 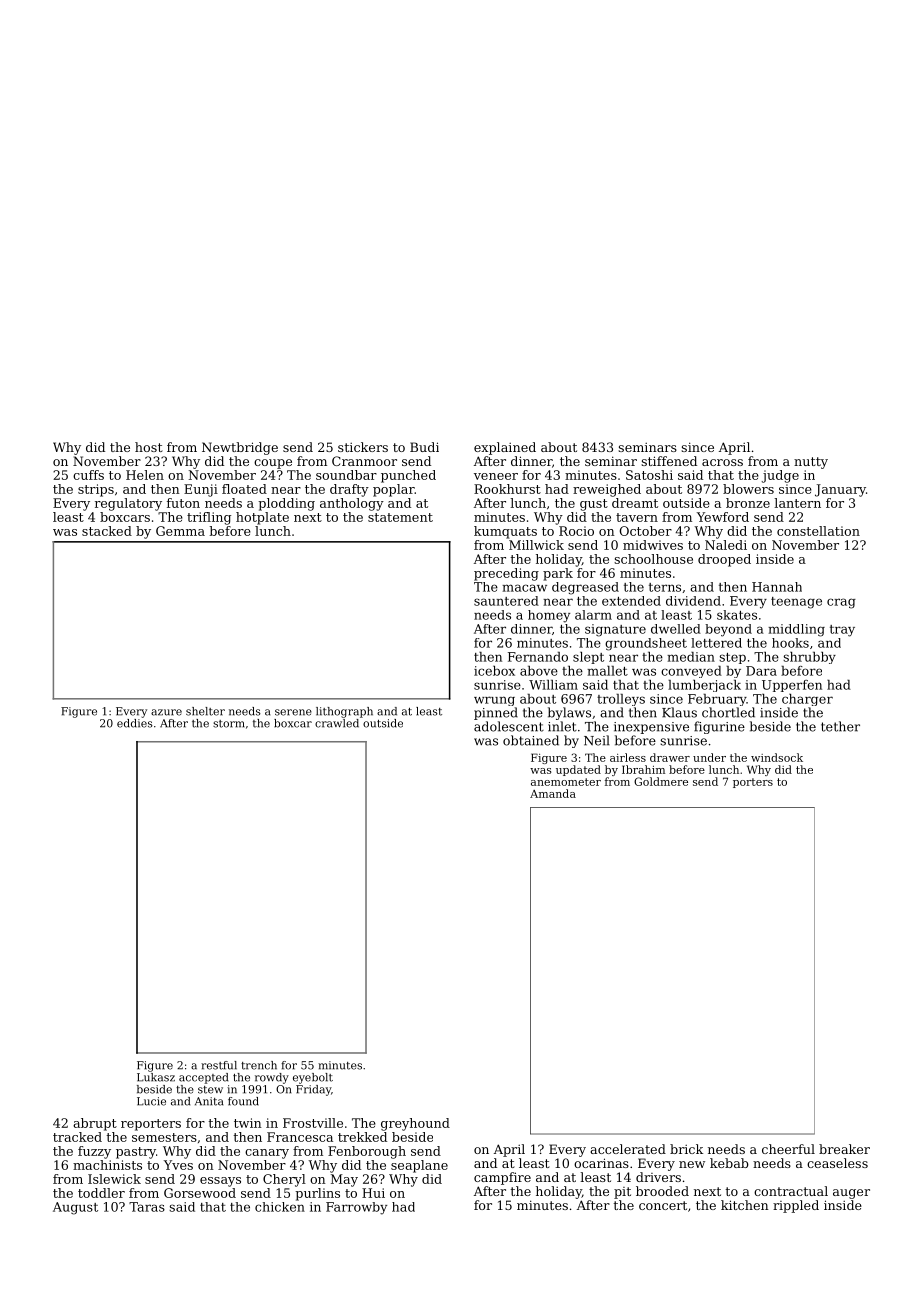 What do you see at coordinates (840, 490) in the document?
I see `January` at bounding box center [840, 490].
